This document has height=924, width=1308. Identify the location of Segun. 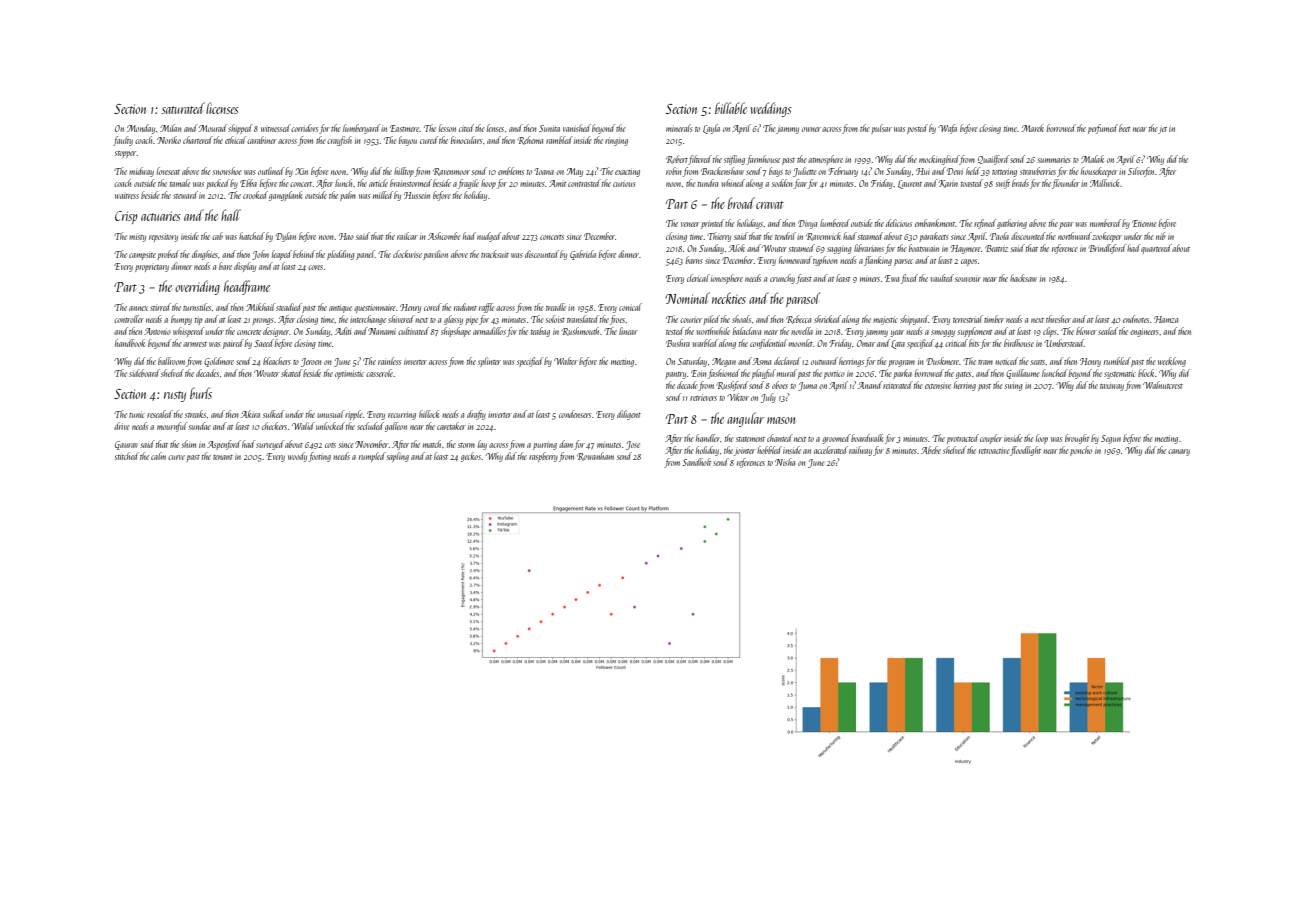
(1111, 439).
